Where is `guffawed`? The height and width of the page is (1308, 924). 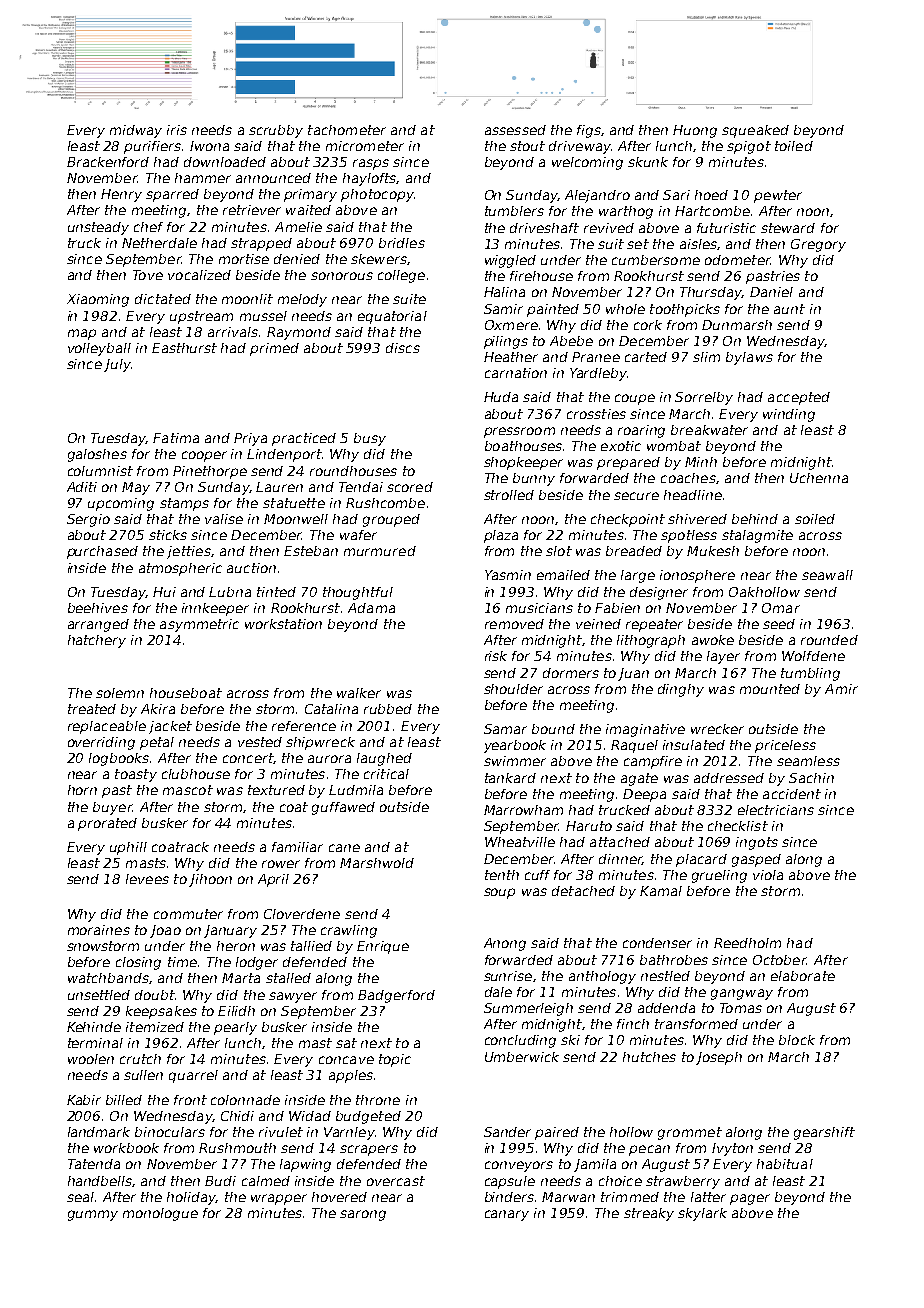 guffawed is located at coordinates (343, 808).
